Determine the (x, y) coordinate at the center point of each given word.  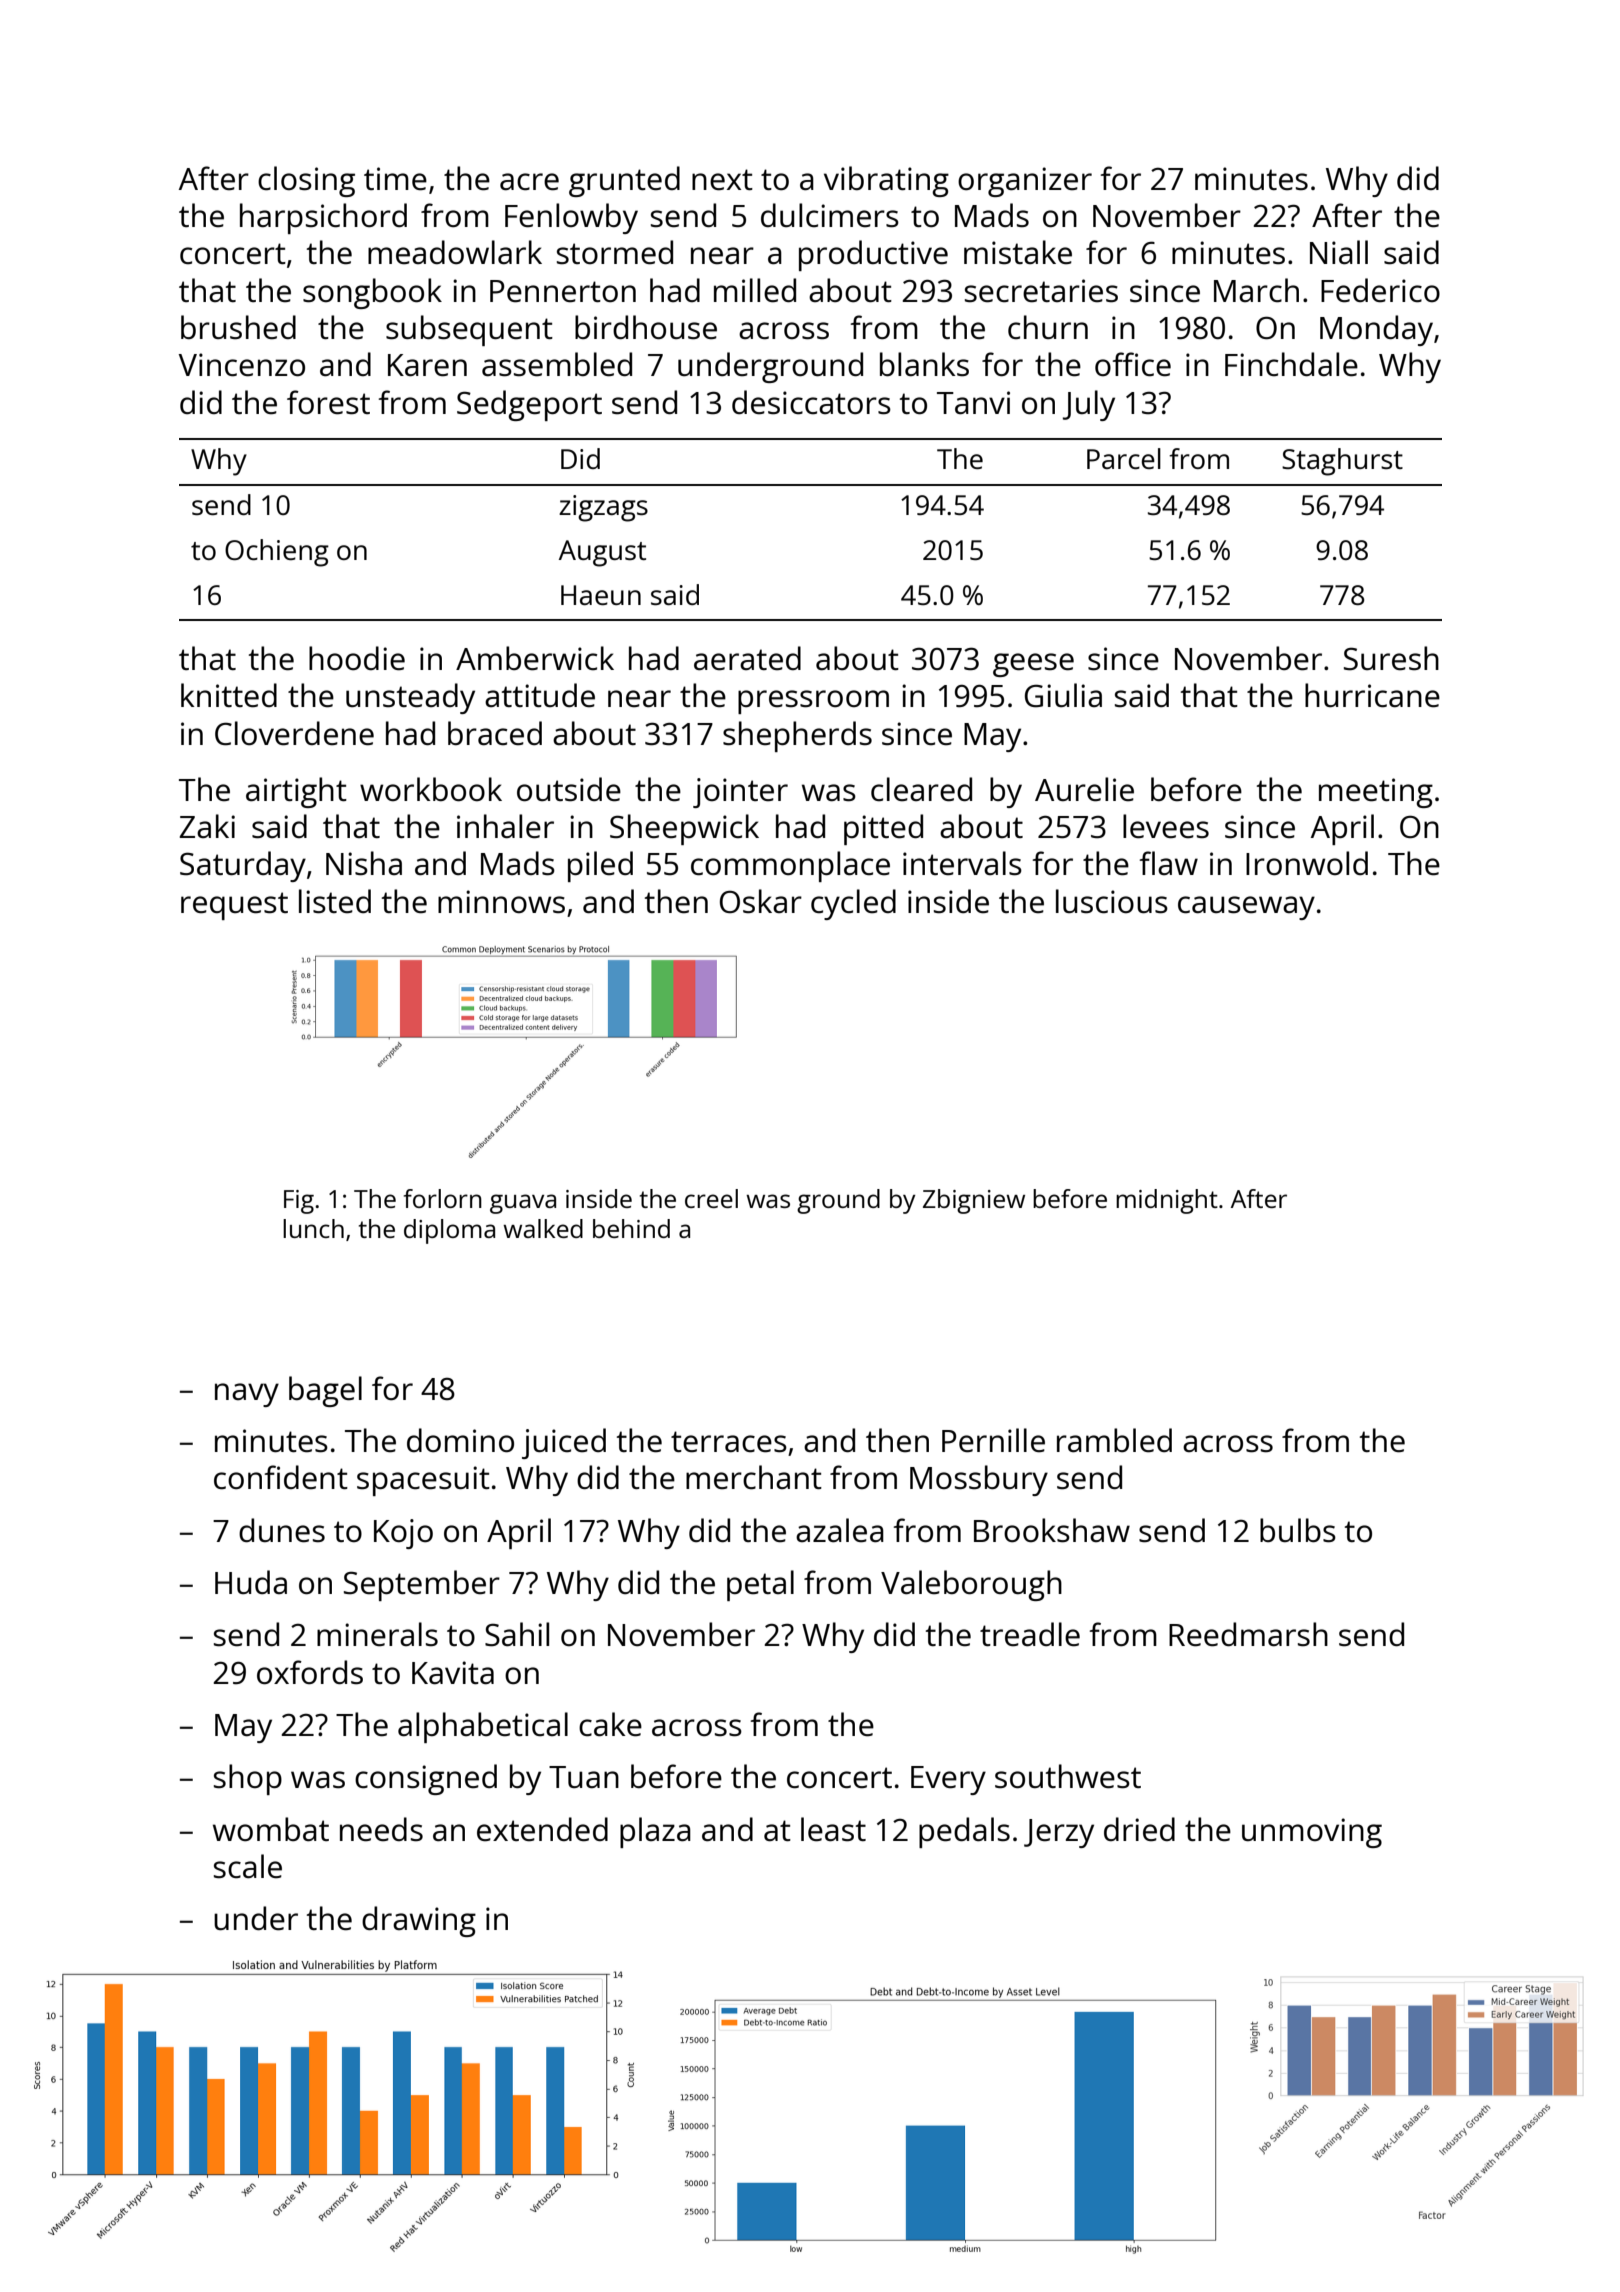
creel (711, 1198)
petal (760, 1585)
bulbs (1298, 1530)
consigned (426, 1779)
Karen (427, 365)
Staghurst (1342, 462)
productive (873, 255)
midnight (1167, 1201)
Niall (1339, 252)
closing (306, 181)
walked (543, 1228)
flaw (1169, 863)
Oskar (761, 901)
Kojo (403, 1534)
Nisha (364, 863)
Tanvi (973, 402)
